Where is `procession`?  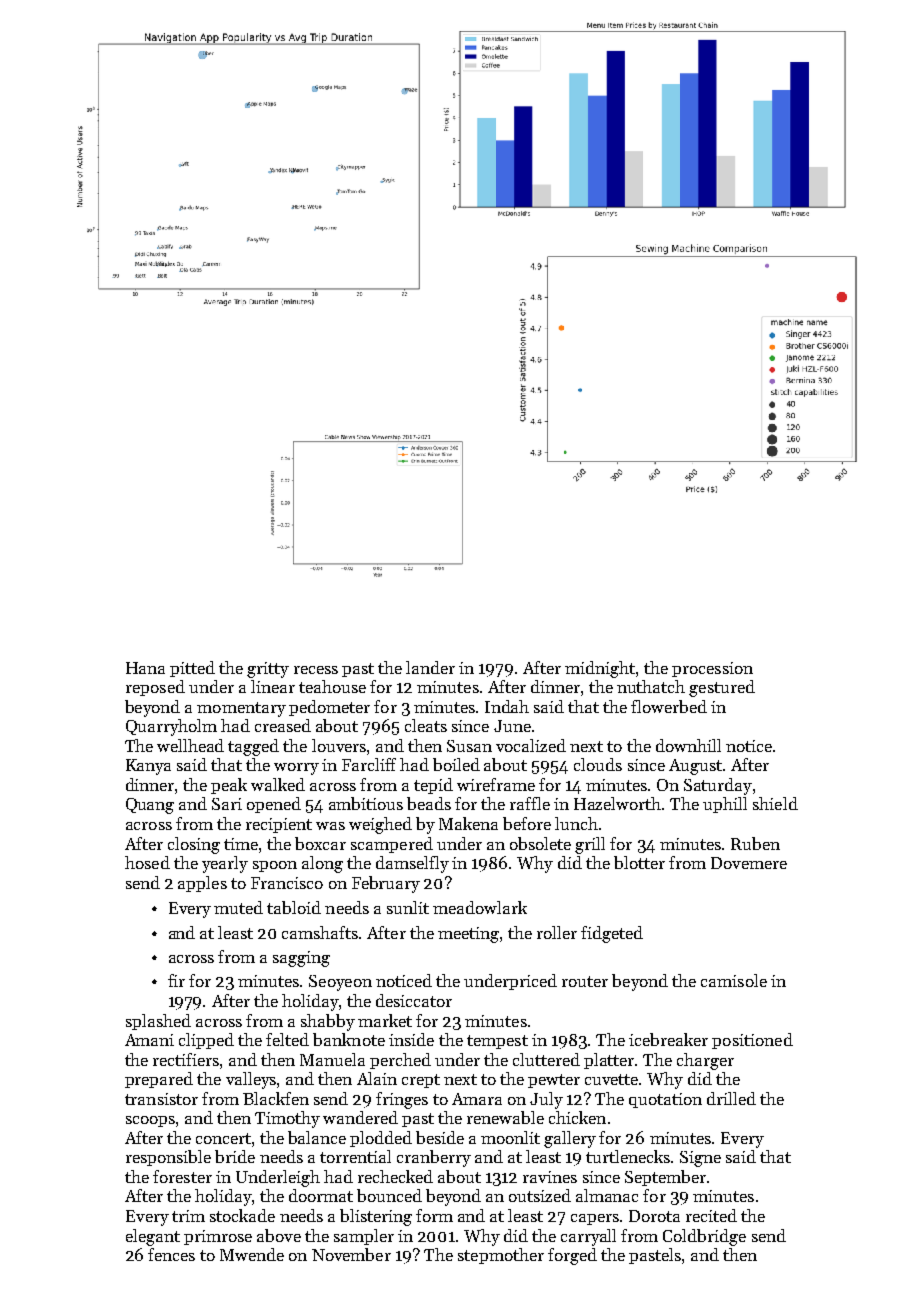
procession is located at coordinates (712, 669).
